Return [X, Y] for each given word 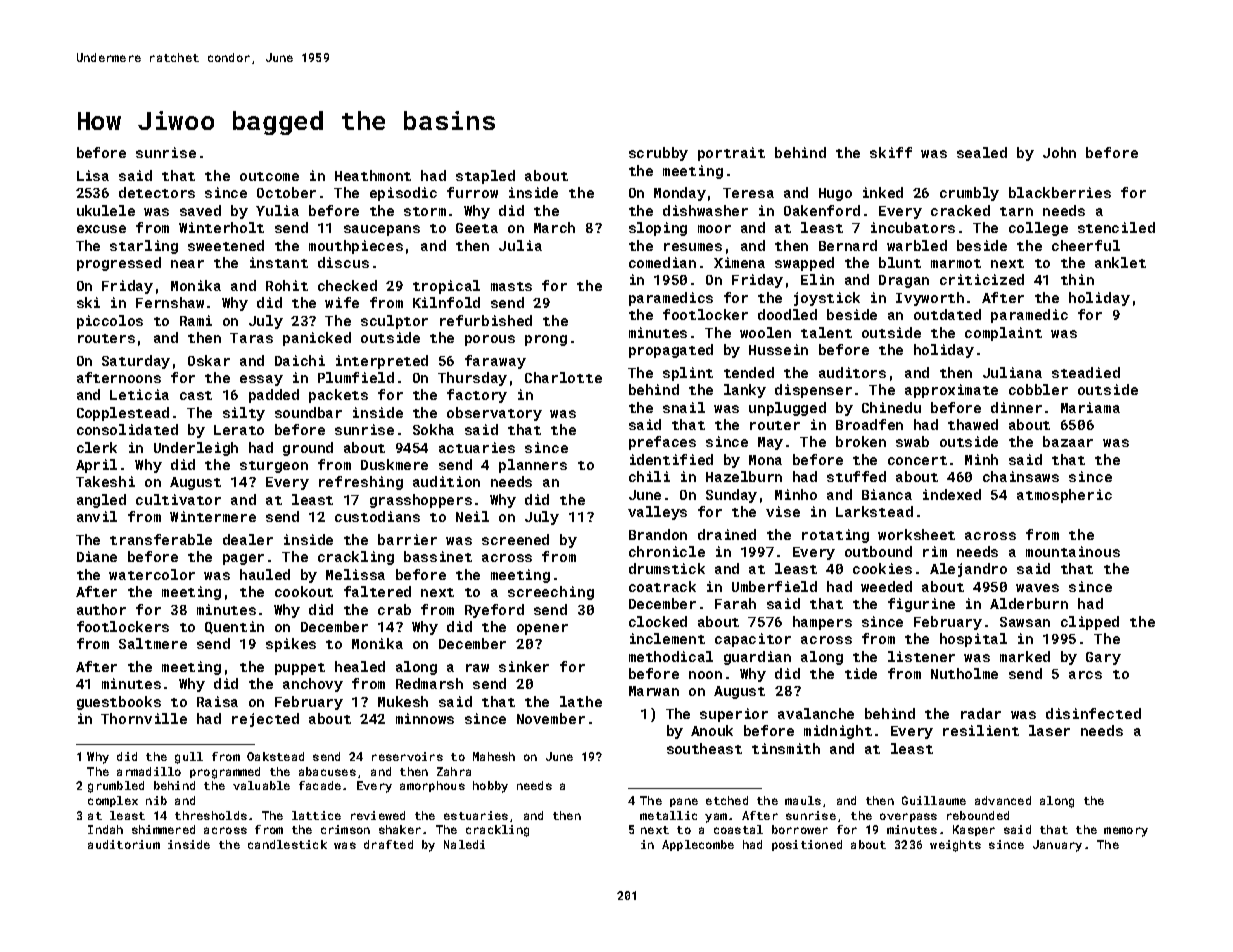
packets [338, 396]
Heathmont [373, 175]
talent [826, 332]
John [1059, 152]
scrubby [658, 154]
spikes [291, 645]
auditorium [124, 844]
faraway [495, 362]
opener [542, 629]
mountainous [1073, 551]
